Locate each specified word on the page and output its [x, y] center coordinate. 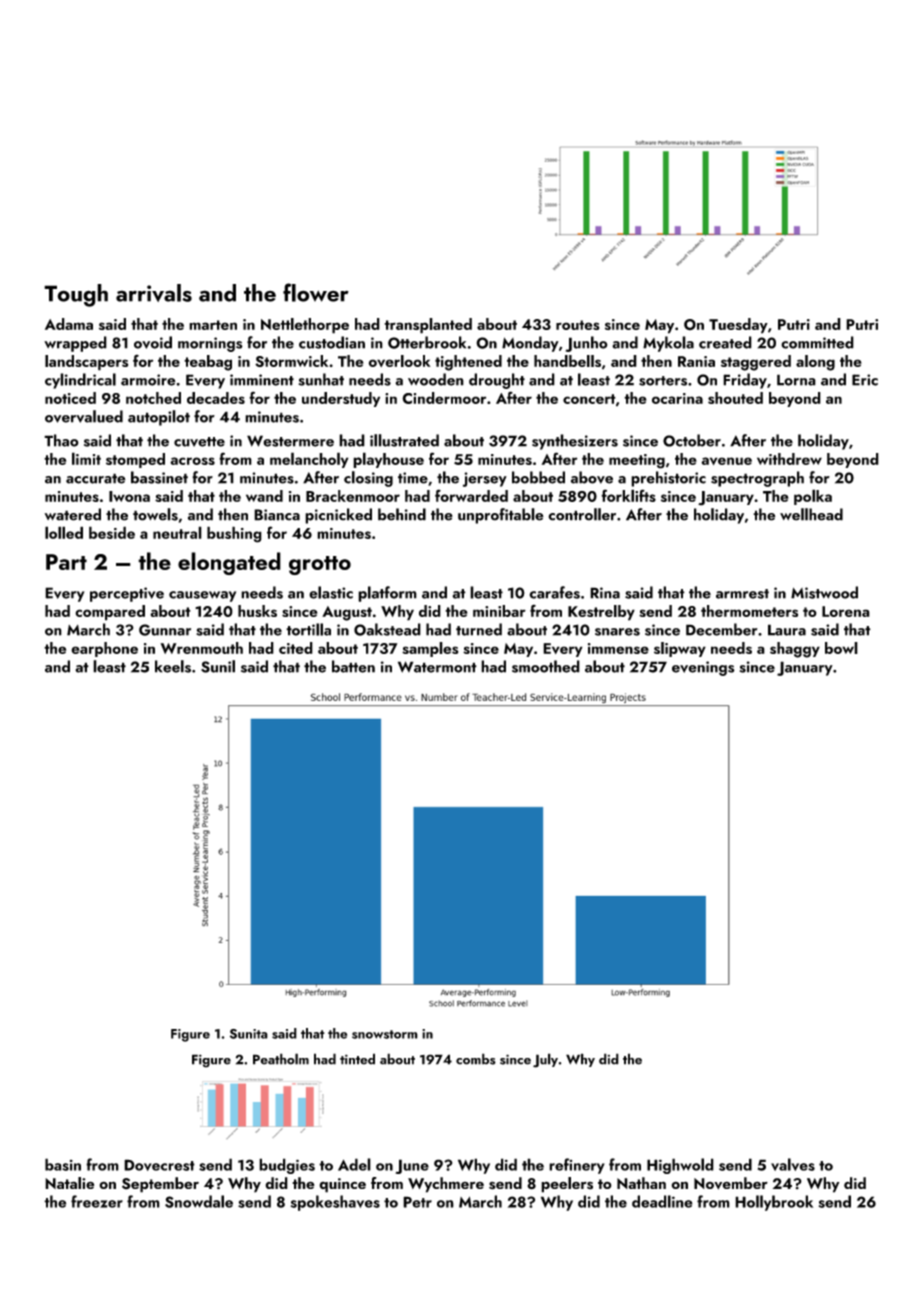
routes [578, 325]
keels [173, 666]
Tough [76, 295]
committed [817, 342]
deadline [662, 1201]
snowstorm [385, 1034]
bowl [841, 648]
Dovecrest [159, 1165]
